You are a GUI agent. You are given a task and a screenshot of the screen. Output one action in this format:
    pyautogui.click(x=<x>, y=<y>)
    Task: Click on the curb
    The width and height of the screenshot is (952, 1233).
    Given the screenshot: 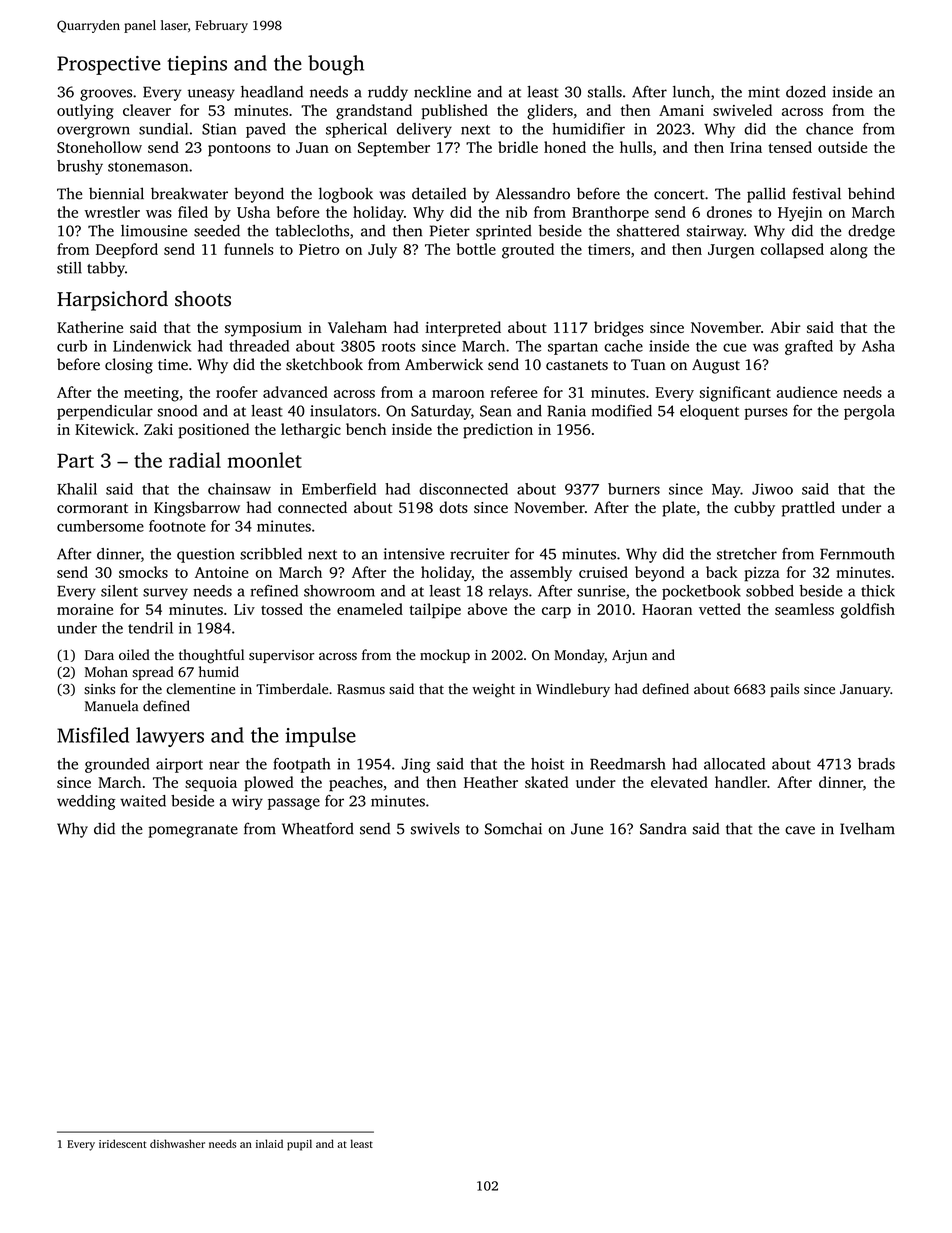 What is the action you would take?
    pyautogui.click(x=72, y=346)
